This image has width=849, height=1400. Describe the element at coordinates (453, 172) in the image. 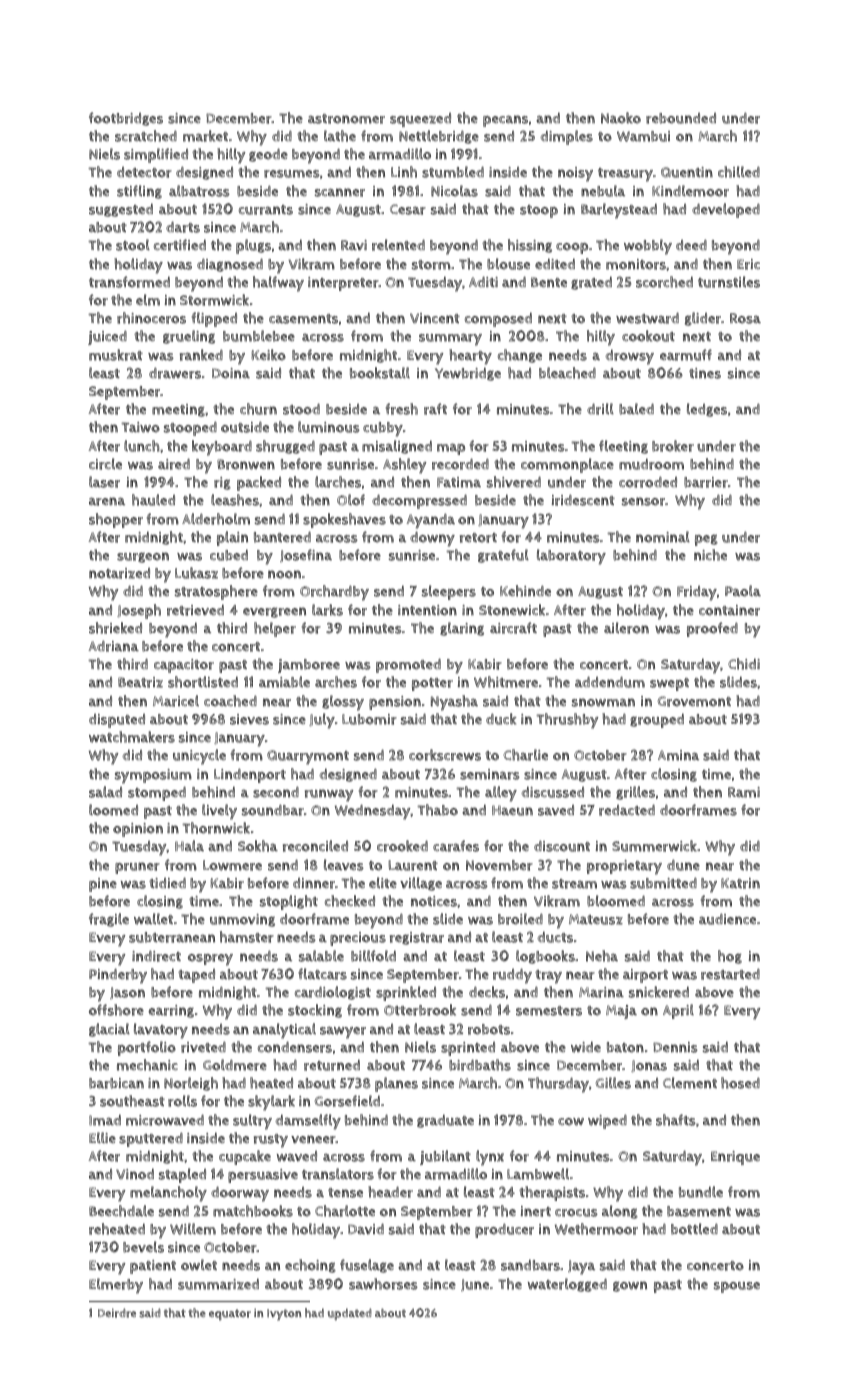

I see `stumbled` at that location.
